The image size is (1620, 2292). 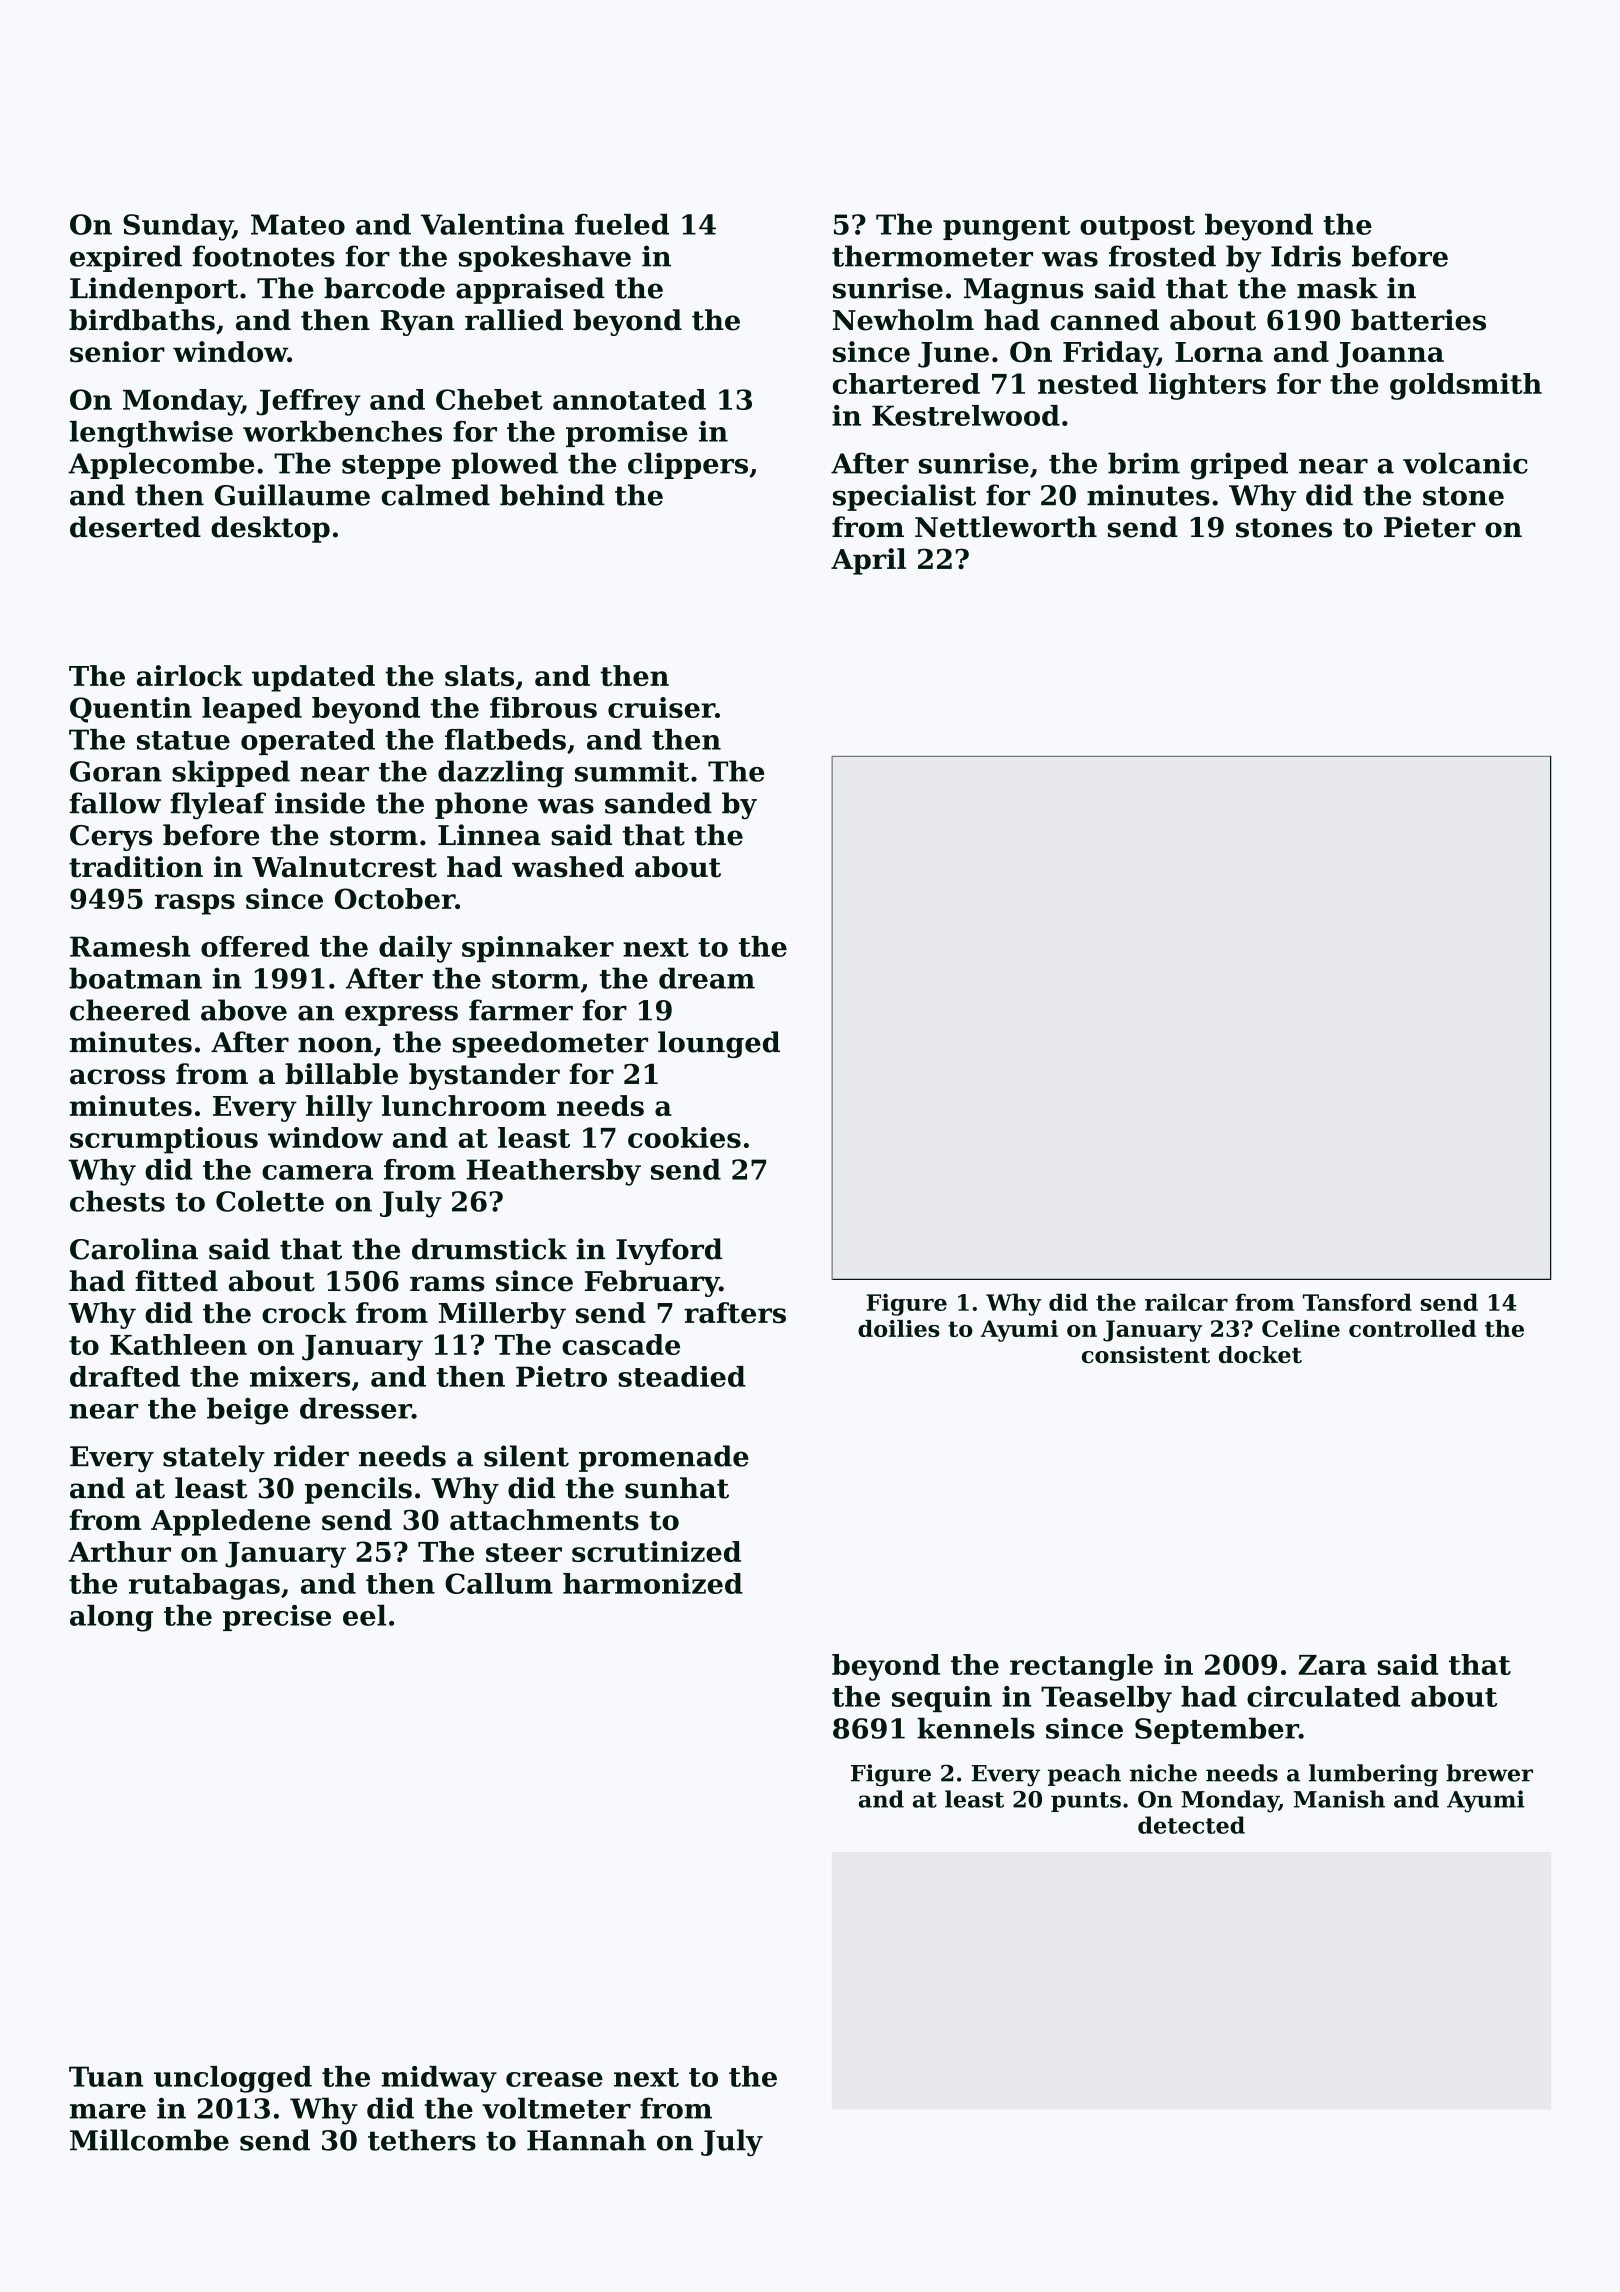 What do you see at coordinates (270, 529) in the document?
I see `desktop` at bounding box center [270, 529].
